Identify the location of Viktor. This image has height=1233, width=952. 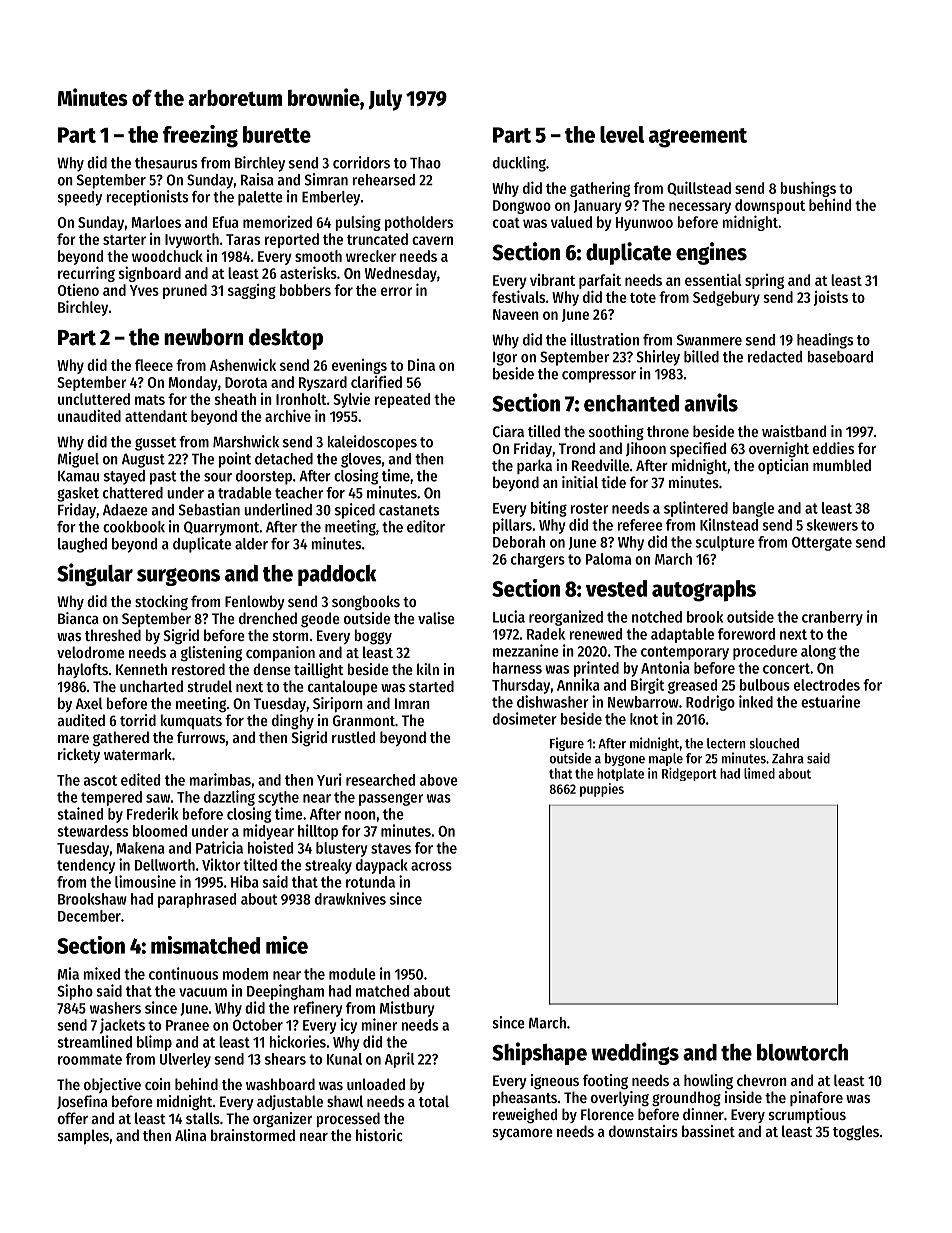
(221, 864).
